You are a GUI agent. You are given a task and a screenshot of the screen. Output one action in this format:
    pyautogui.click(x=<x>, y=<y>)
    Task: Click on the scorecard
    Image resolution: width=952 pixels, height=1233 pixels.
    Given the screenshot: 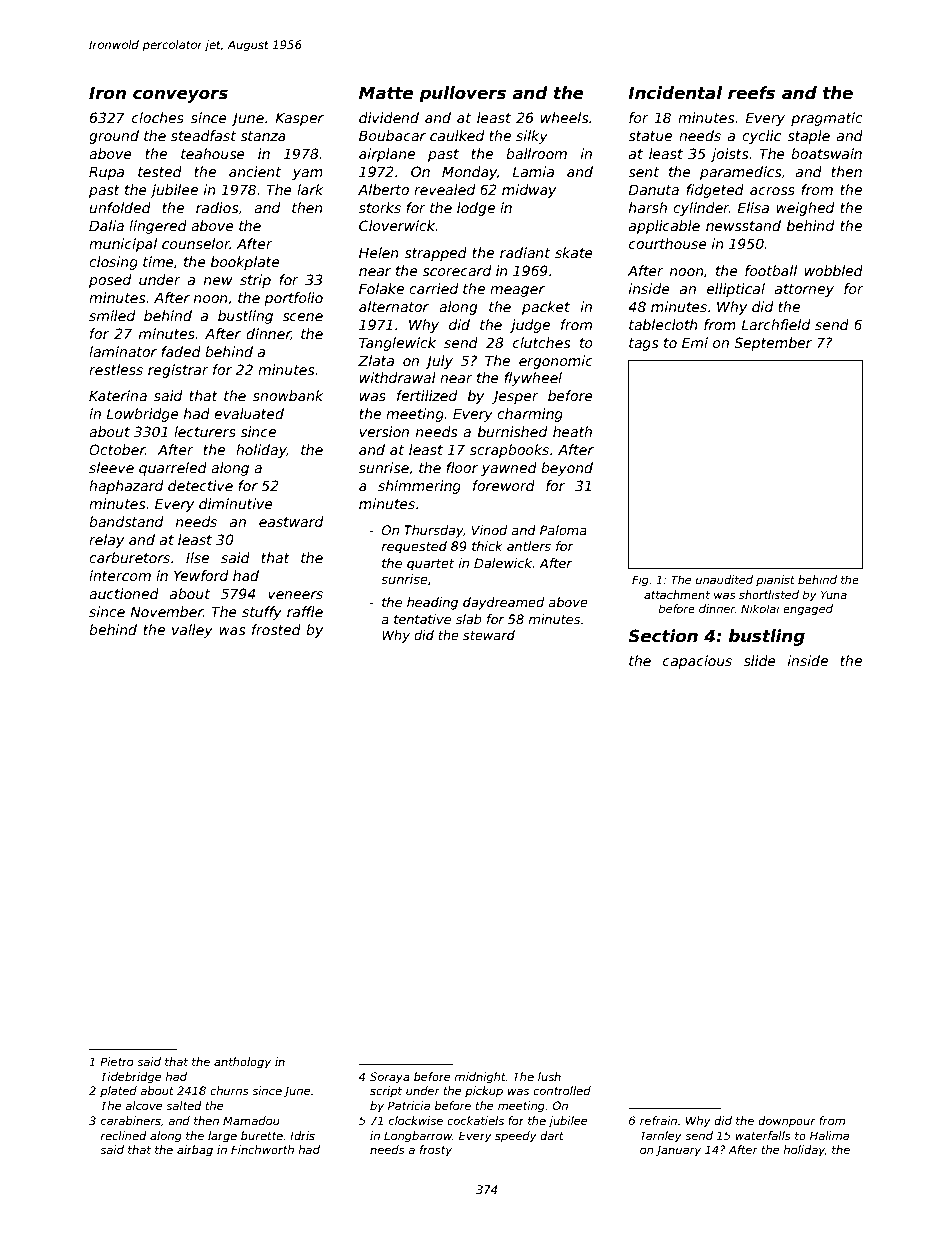 What is the action you would take?
    pyautogui.click(x=456, y=270)
